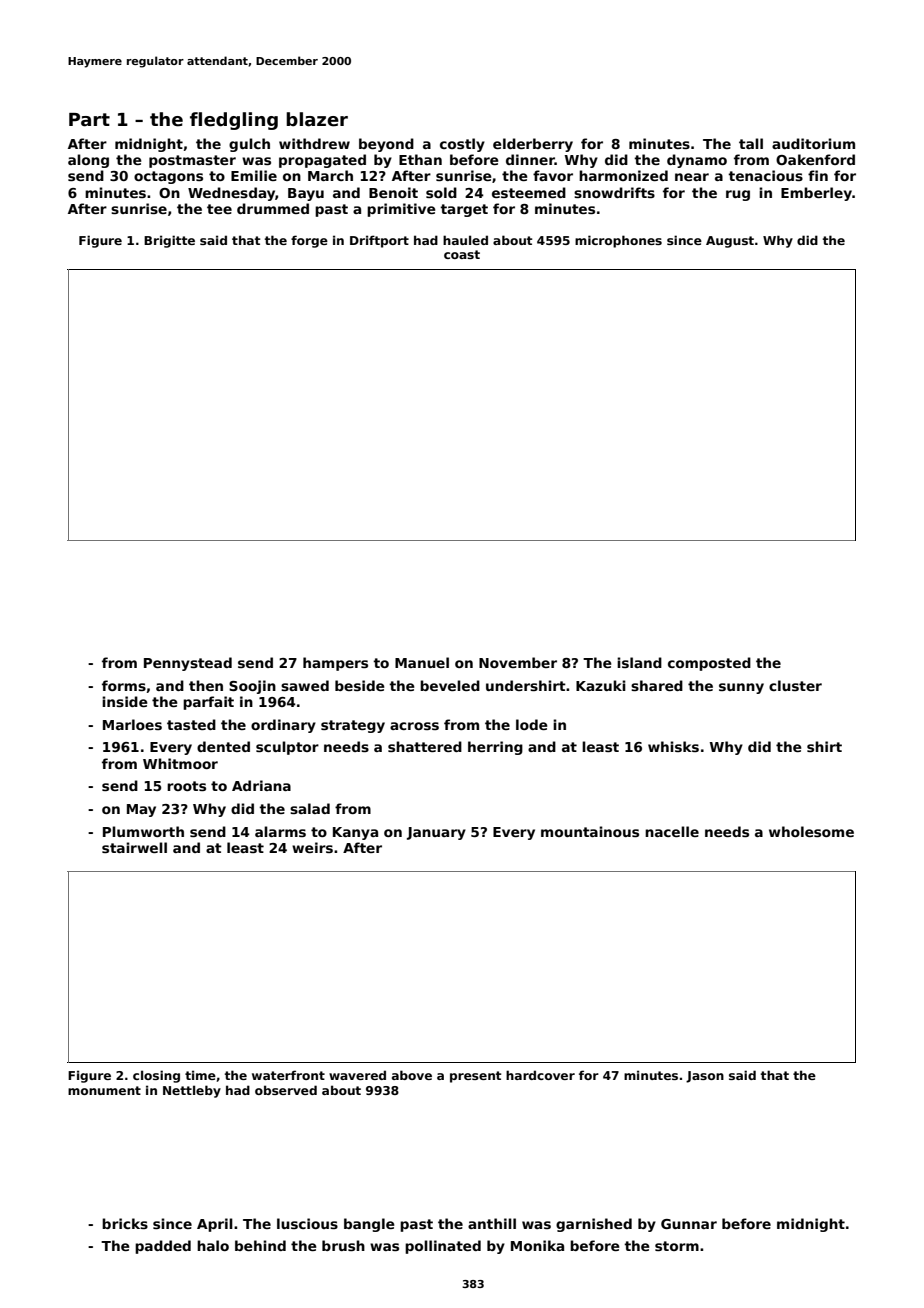 The image size is (924, 1308). I want to click on Pennystead, so click(188, 664).
